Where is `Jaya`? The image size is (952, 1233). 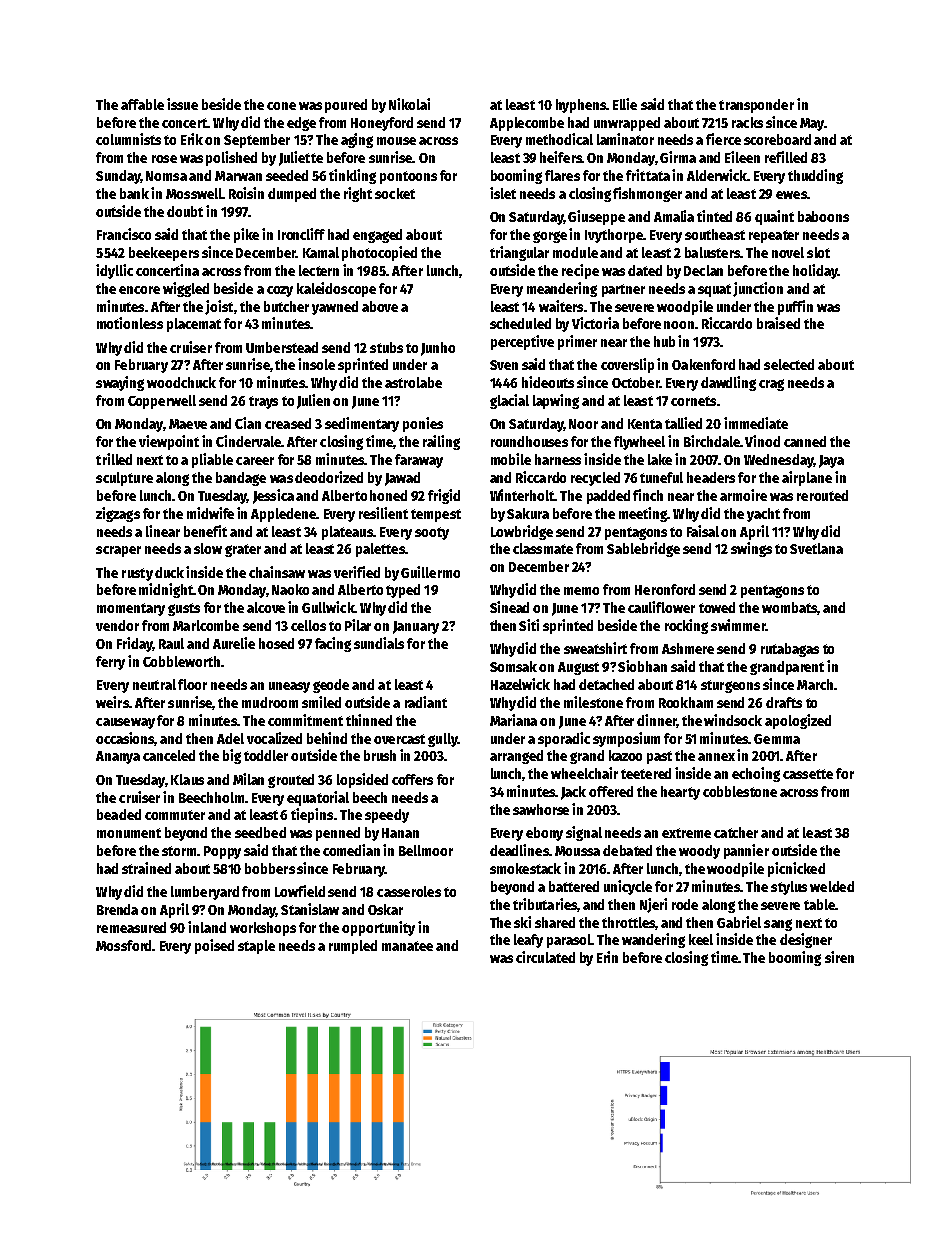 Jaya is located at coordinates (831, 461).
